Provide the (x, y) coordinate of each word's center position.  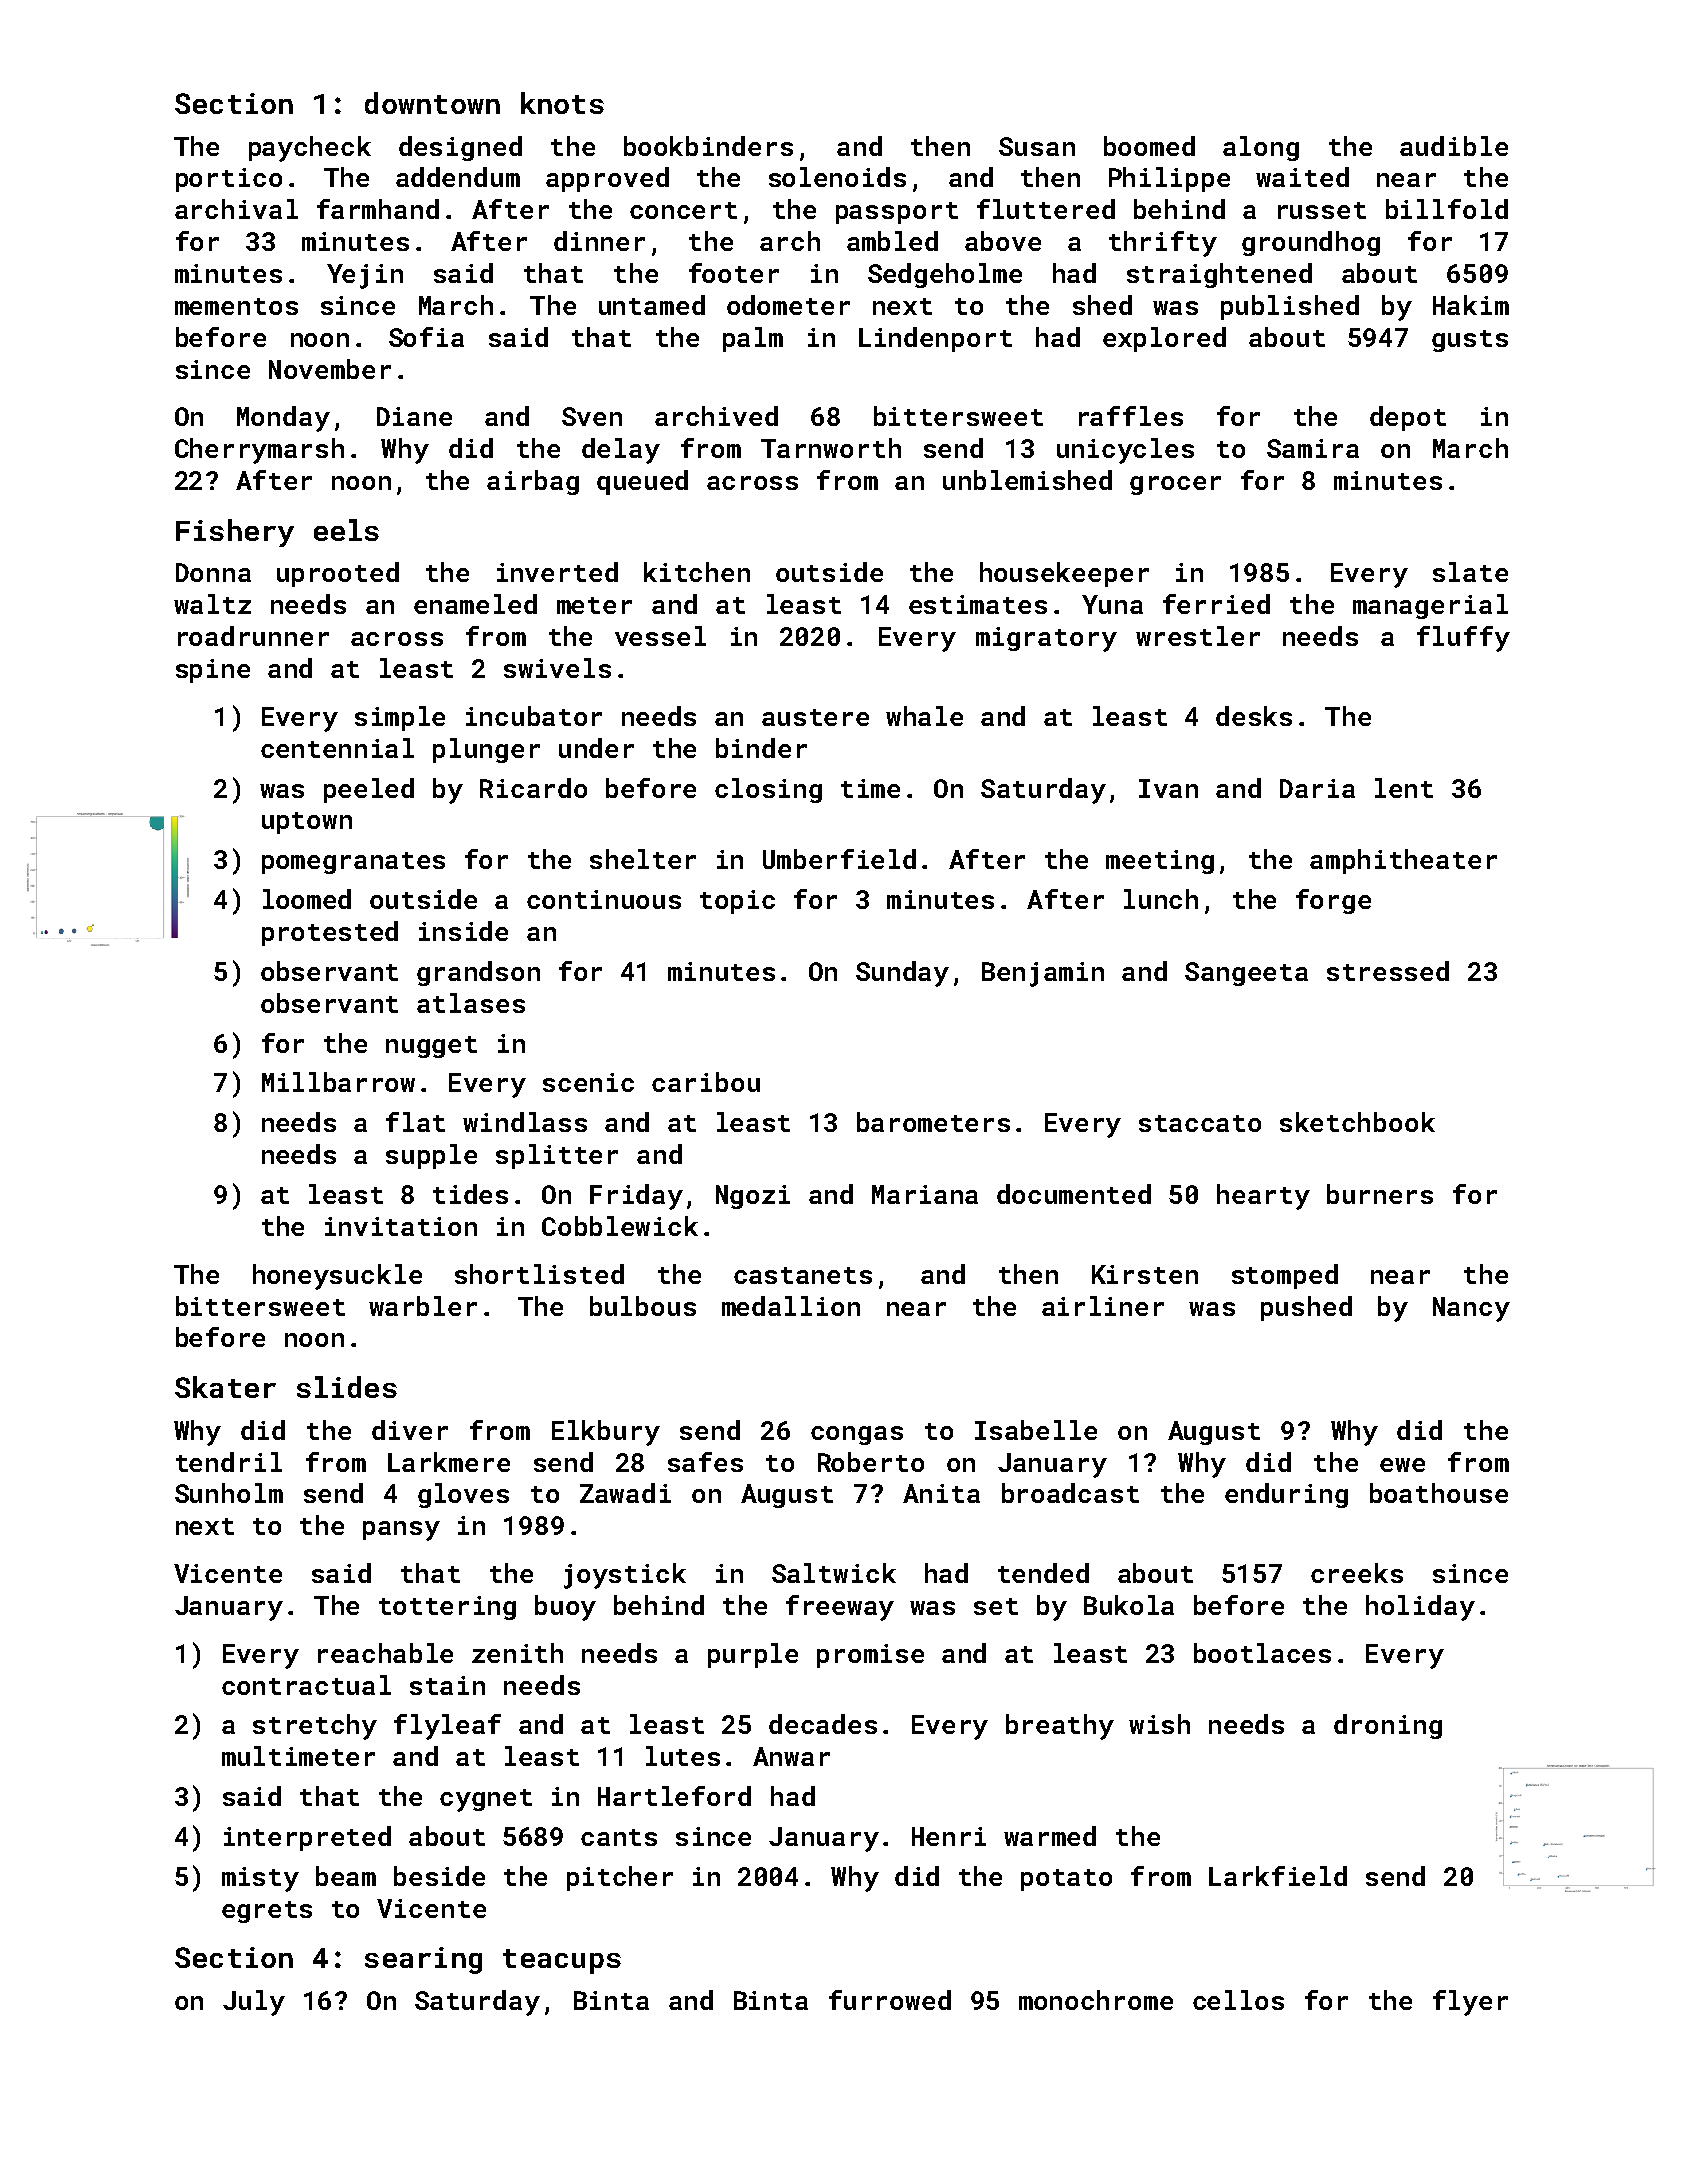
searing (423, 1960)
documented (1074, 1194)
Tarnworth (831, 448)
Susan (1037, 146)
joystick (625, 1576)
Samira (1313, 448)
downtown (432, 103)
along (1261, 148)
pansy (401, 1531)
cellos (1238, 2000)
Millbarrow (338, 1082)
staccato (1200, 1123)
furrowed (890, 2000)
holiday (1420, 1608)
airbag (533, 482)
